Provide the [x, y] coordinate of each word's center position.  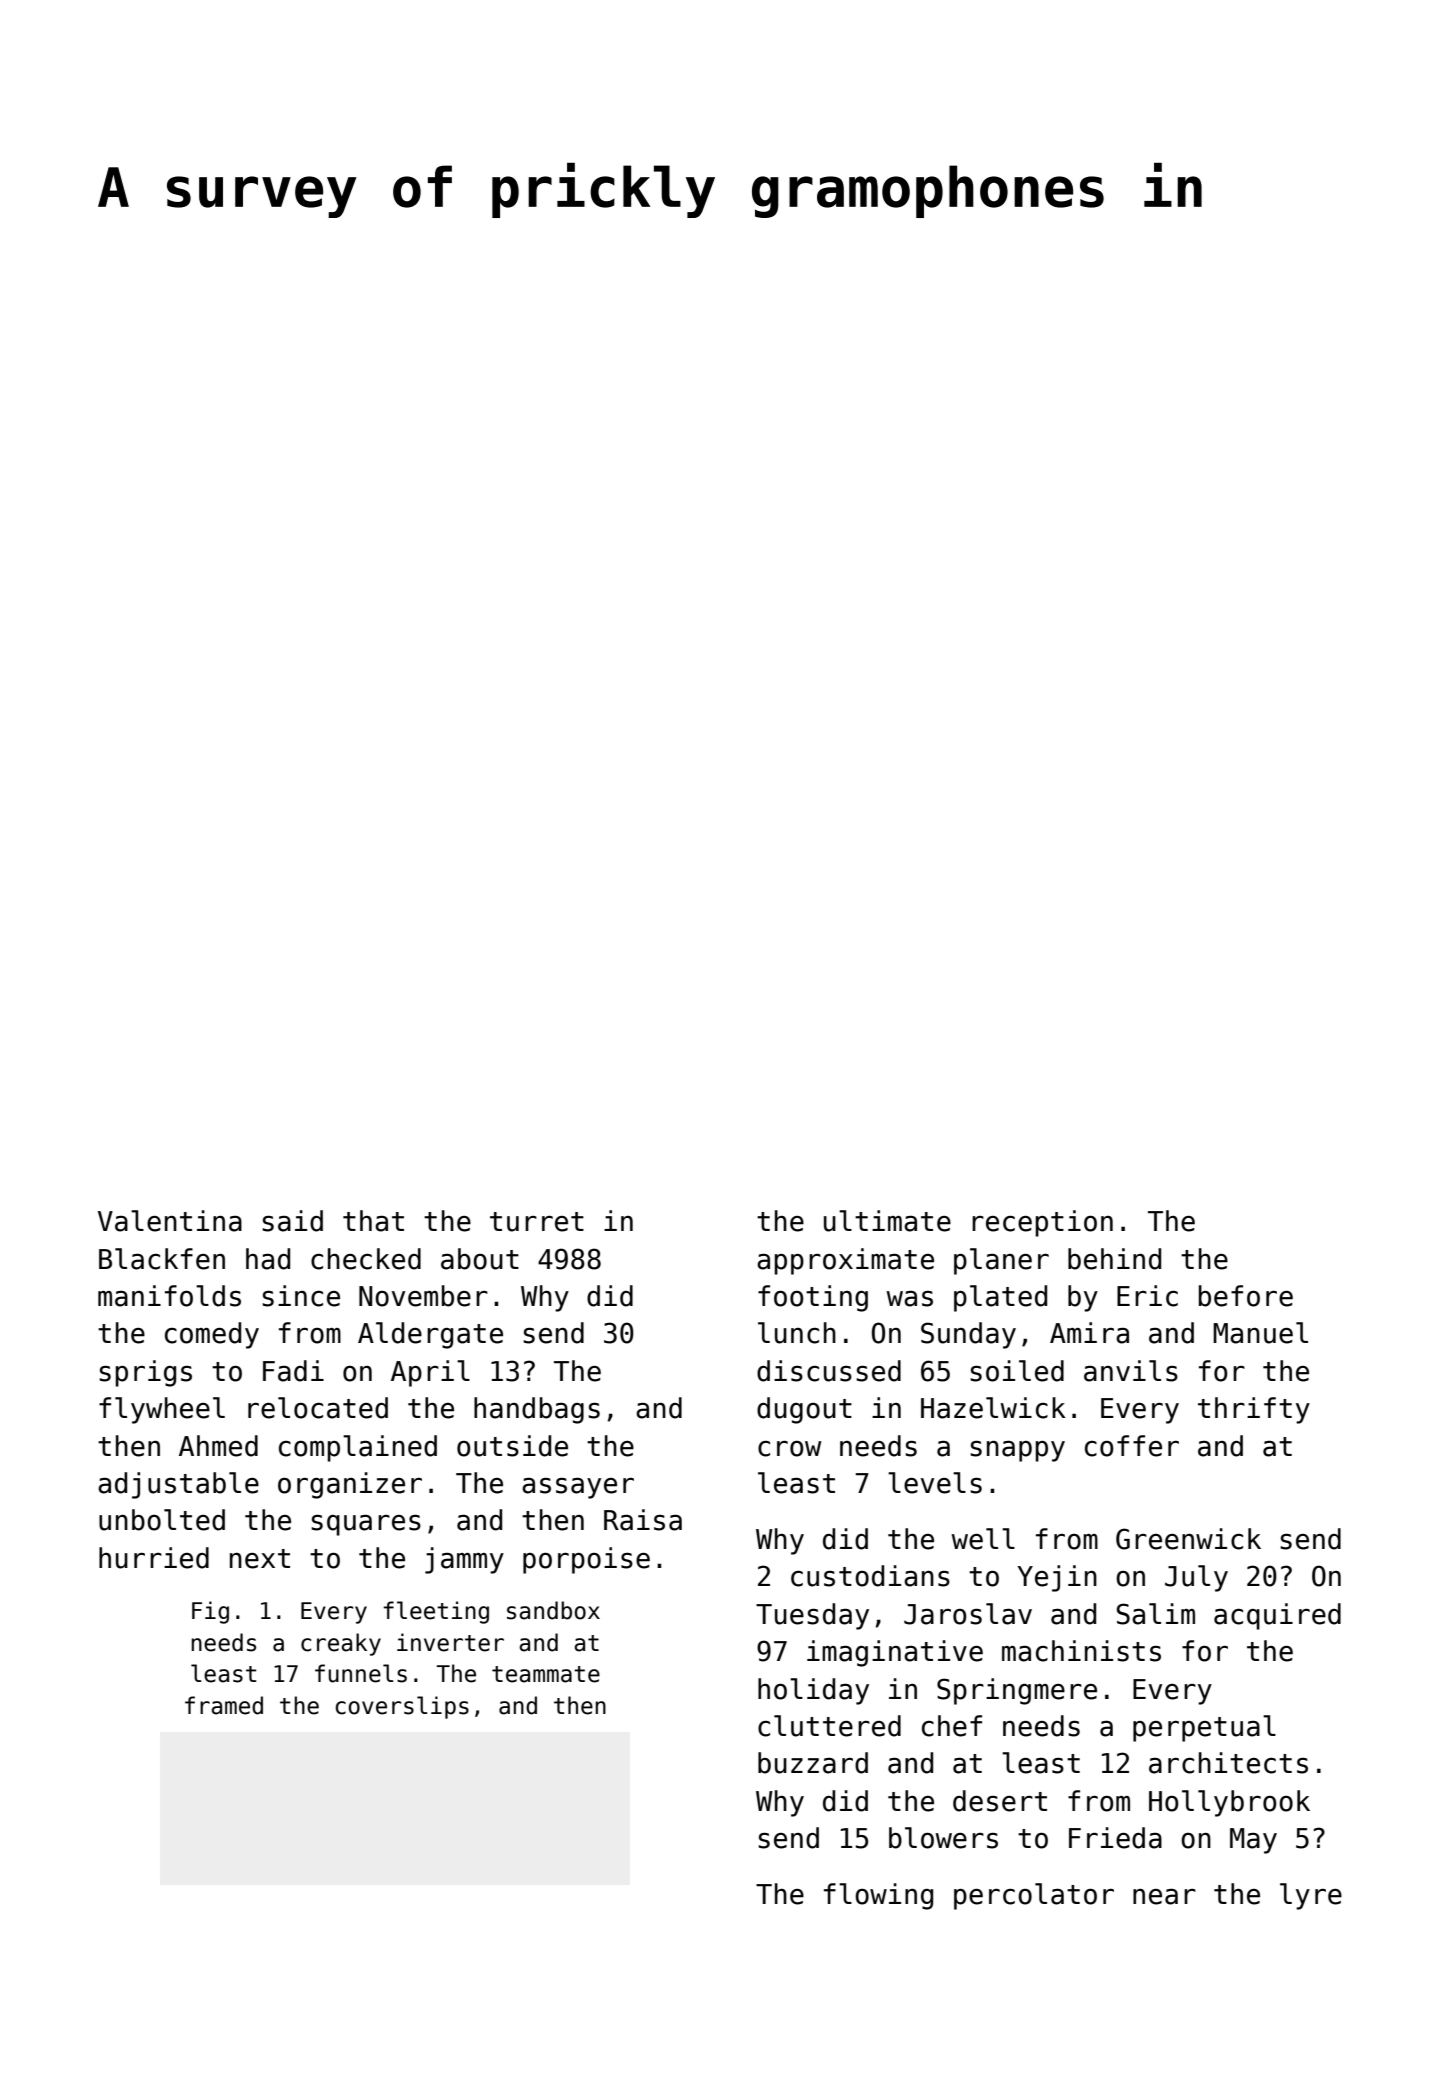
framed [224, 1705]
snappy [1017, 1451]
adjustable [178, 1485]
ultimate [887, 1221]
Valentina [170, 1221]
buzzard [813, 1763]
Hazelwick [993, 1408]
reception [1042, 1223]
